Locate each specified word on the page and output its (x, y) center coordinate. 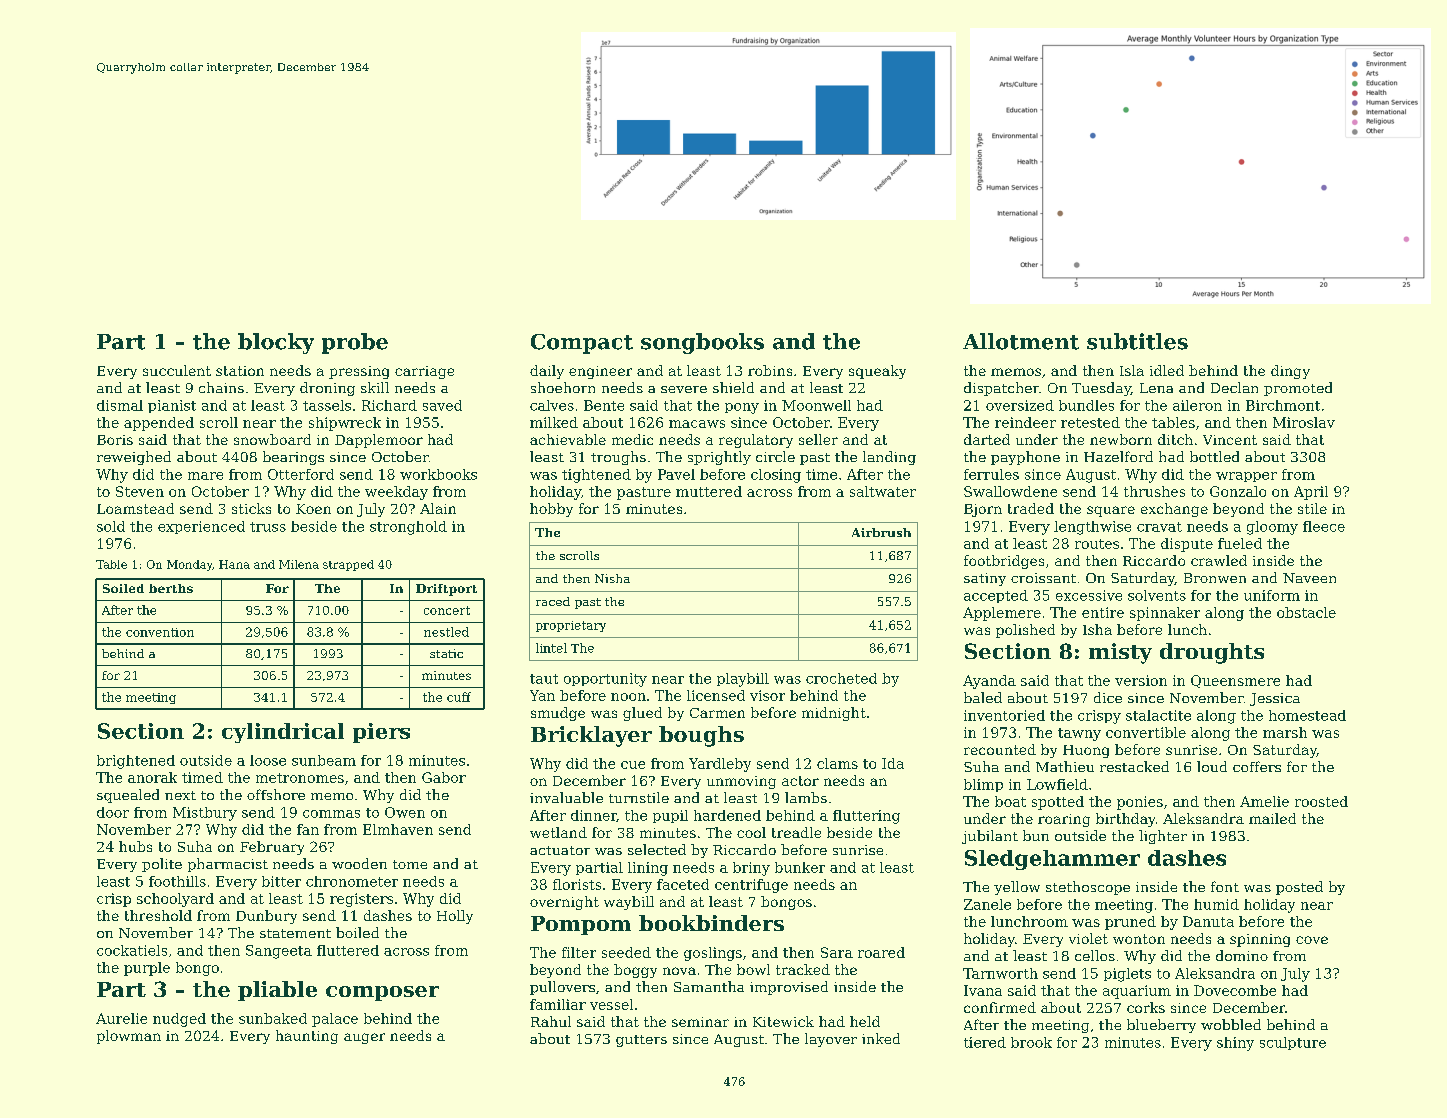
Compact (582, 344)
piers (381, 733)
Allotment (1021, 341)
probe (355, 343)
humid (1216, 904)
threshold (158, 915)
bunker (800, 867)
